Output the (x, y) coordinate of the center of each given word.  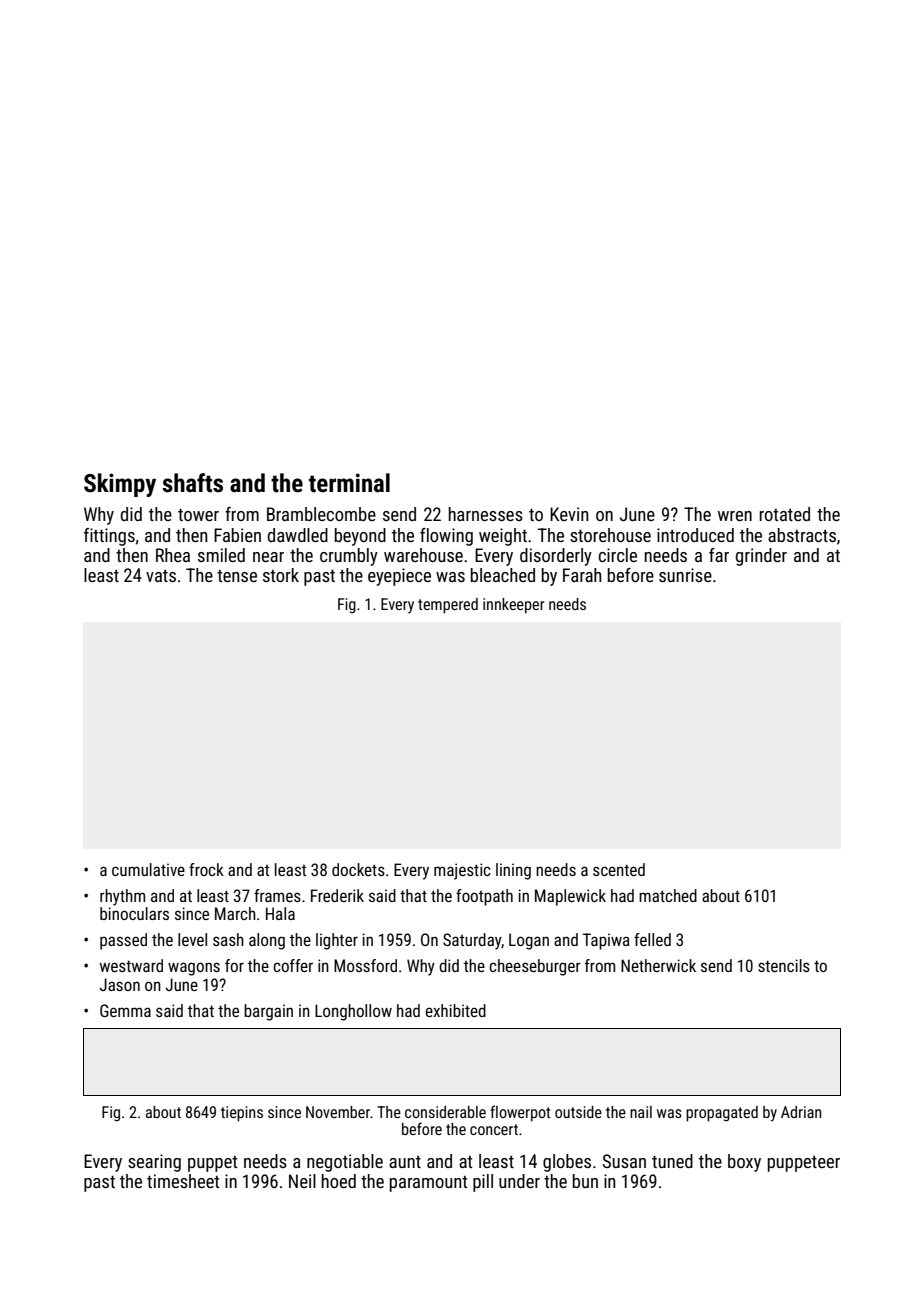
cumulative (148, 869)
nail (641, 1112)
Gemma (125, 1010)
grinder (761, 557)
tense (237, 576)
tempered (448, 606)
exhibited (455, 1010)
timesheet (183, 1181)
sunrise (685, 575)
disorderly (556, 557)
